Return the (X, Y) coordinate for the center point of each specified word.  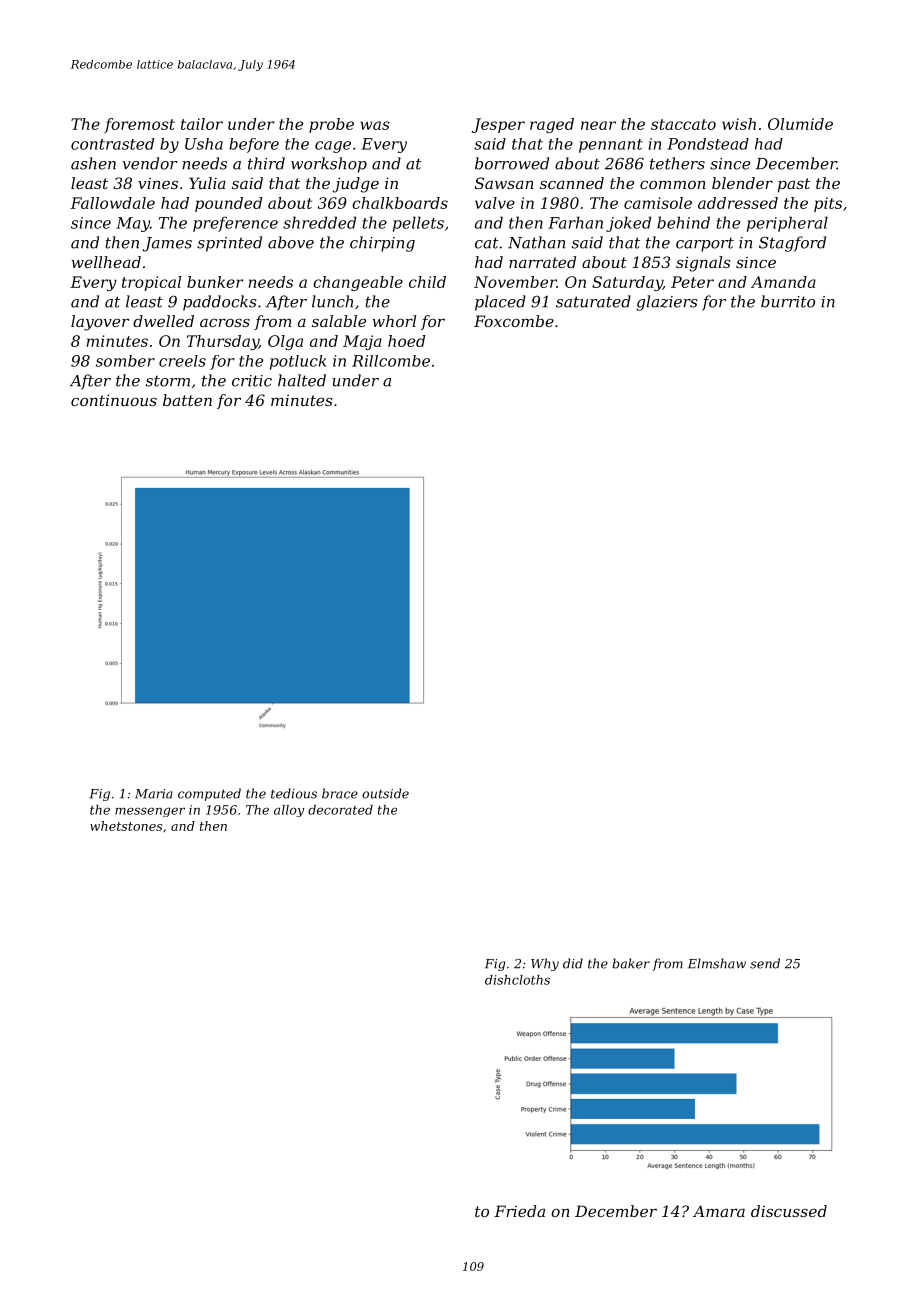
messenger (150, 812)
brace (340, 793)
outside (385, 793)
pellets (418, 224)
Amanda (783, 282)
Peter (692, 282)
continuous (114, 400)
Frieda (519, 1211)
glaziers (667, 303)
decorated (340, 810)
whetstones (126, 826)
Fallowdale (112, 203)
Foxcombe (514, 321)
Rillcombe (391, 361)
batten (187, 400)
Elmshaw (717, 963)
